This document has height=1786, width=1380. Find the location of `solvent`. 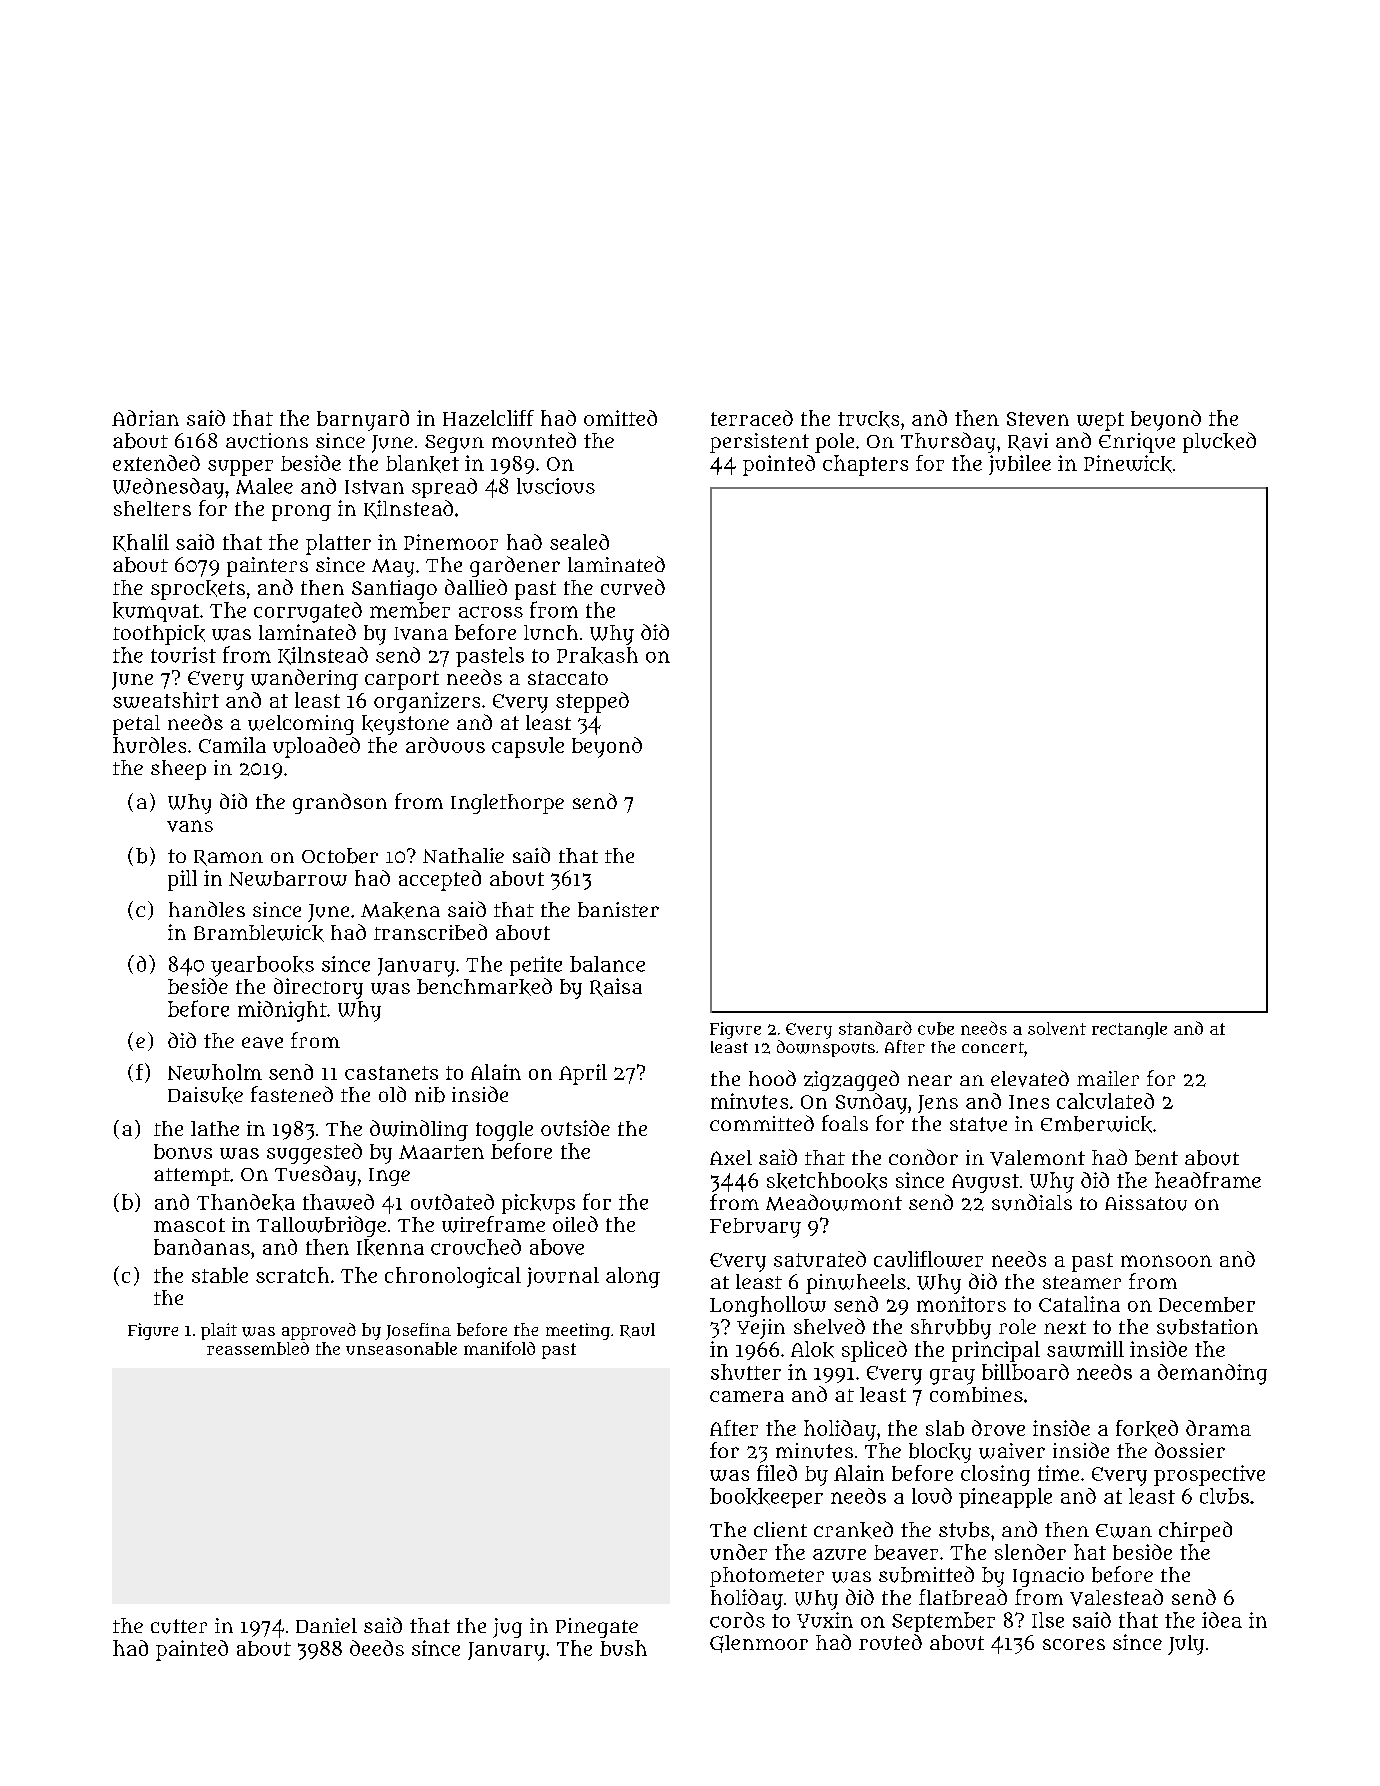

solvent is located at coordinates (1057, 1028).
